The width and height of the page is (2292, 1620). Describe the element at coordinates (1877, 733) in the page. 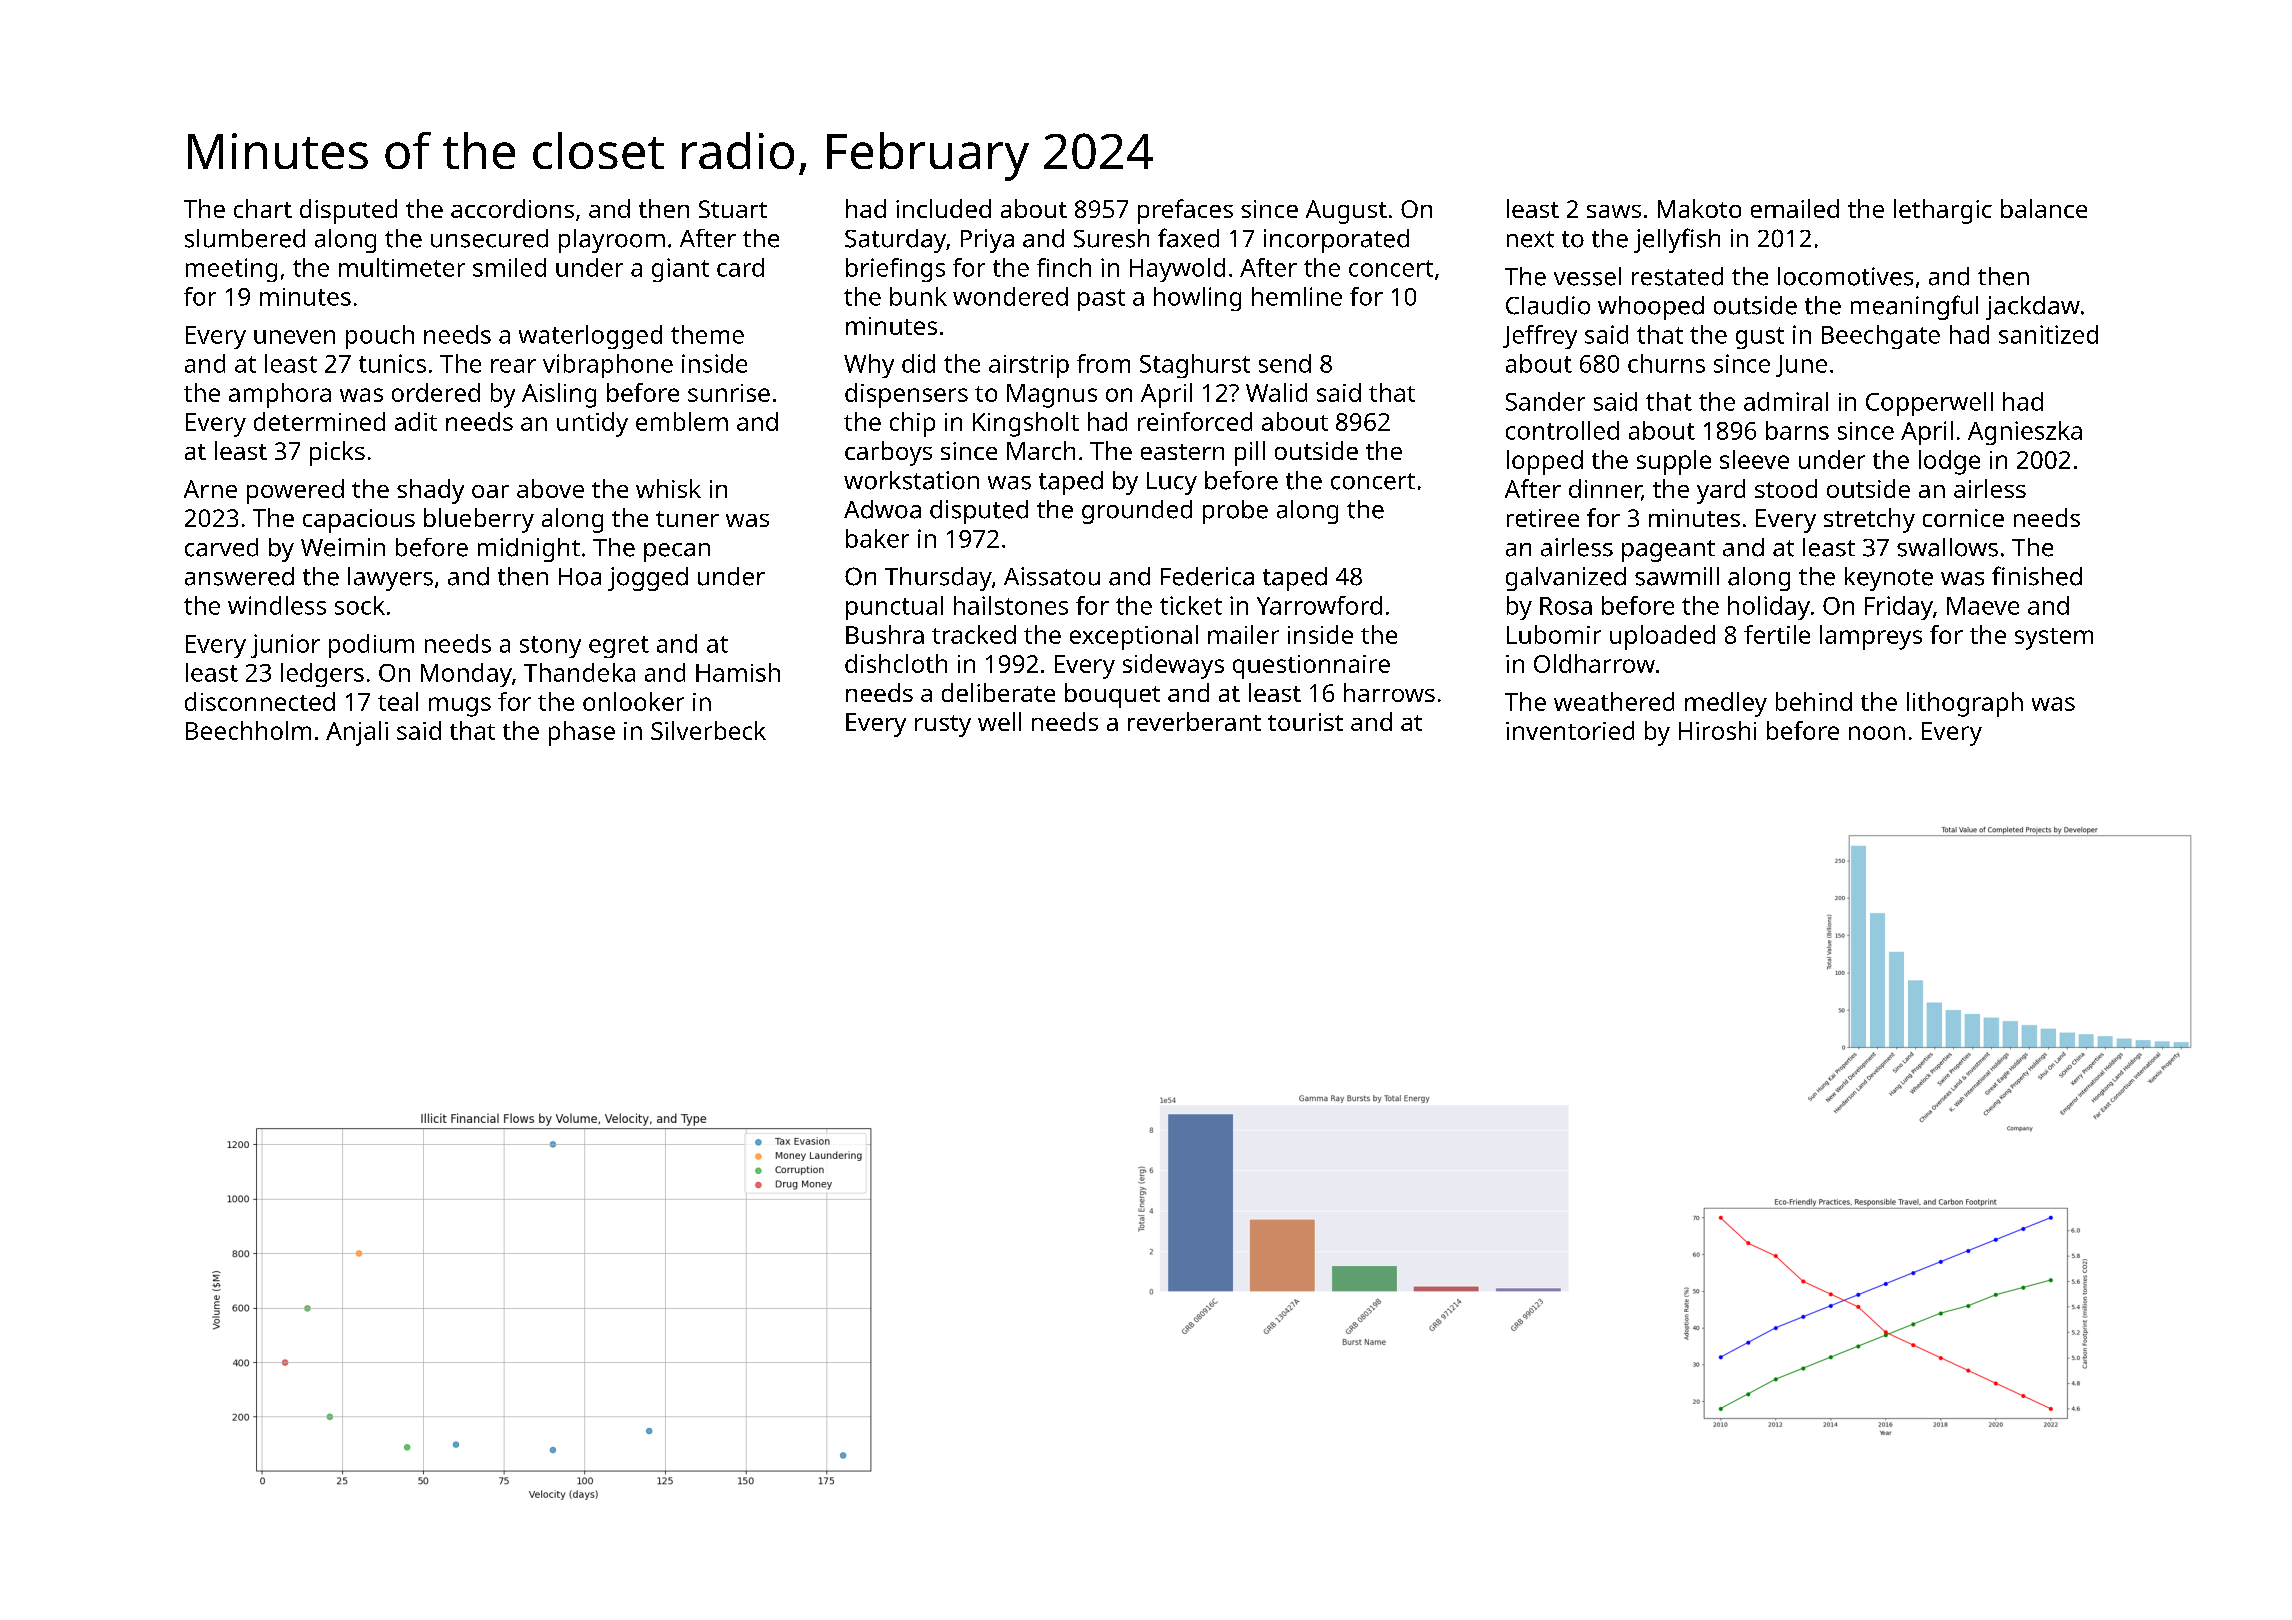

I see `noon` at that location.
